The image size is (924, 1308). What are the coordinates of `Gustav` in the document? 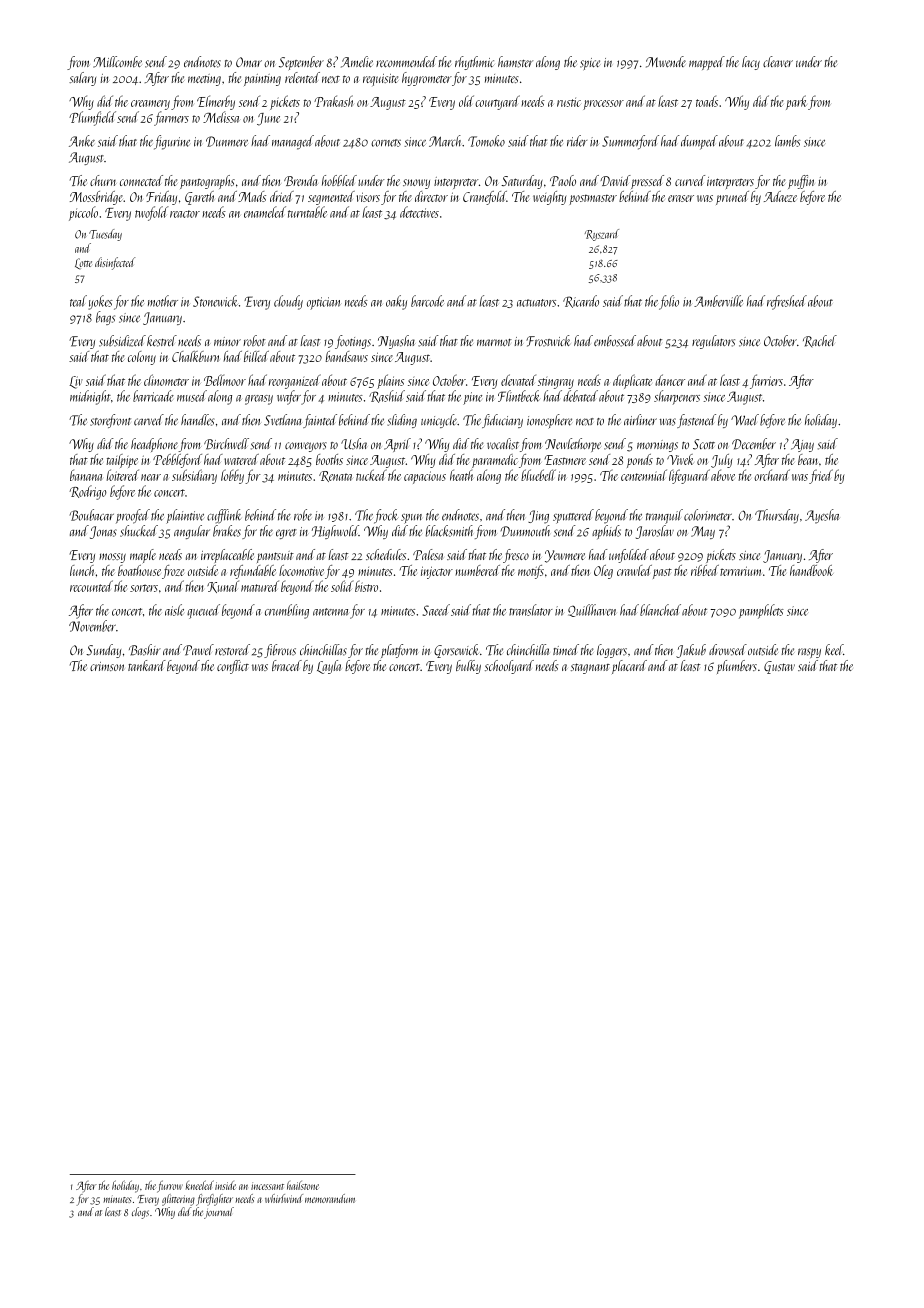 It's located at (779, 667).
